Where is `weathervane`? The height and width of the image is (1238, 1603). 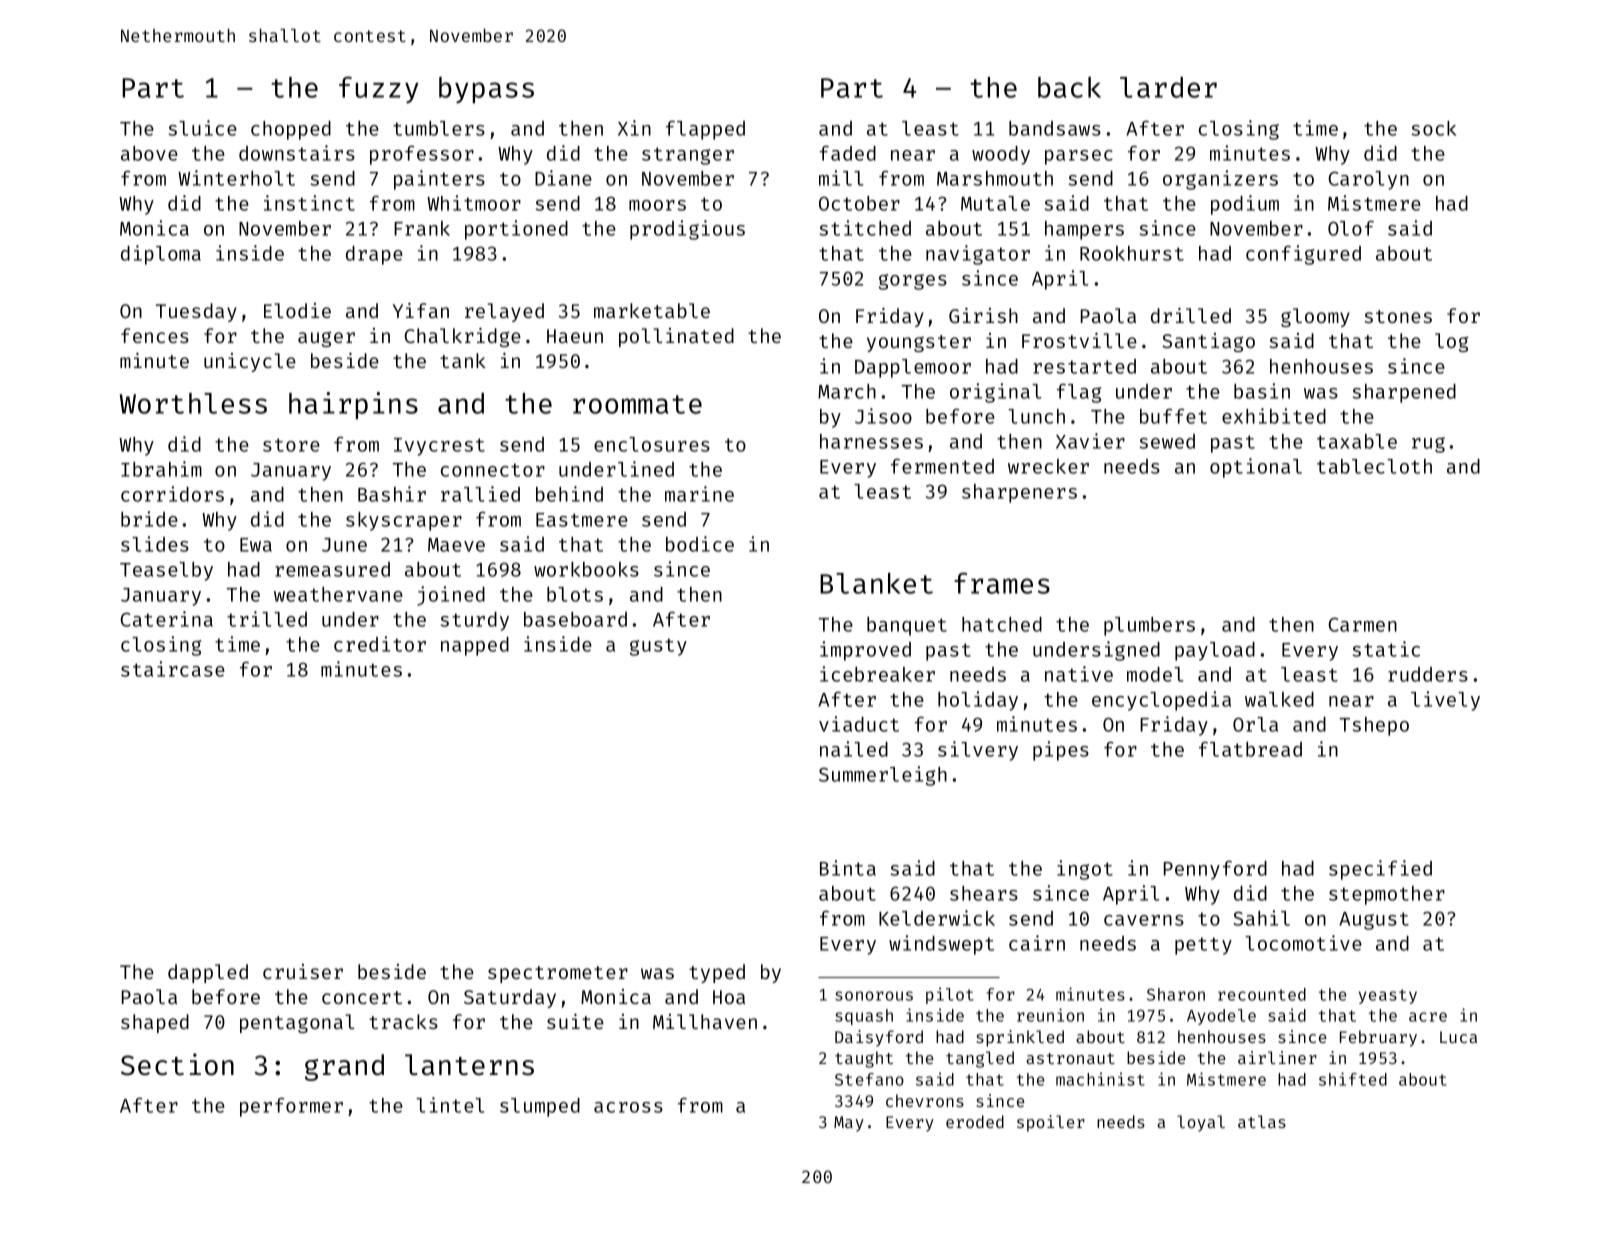
weathervane is located at coordinates (338, 594).
